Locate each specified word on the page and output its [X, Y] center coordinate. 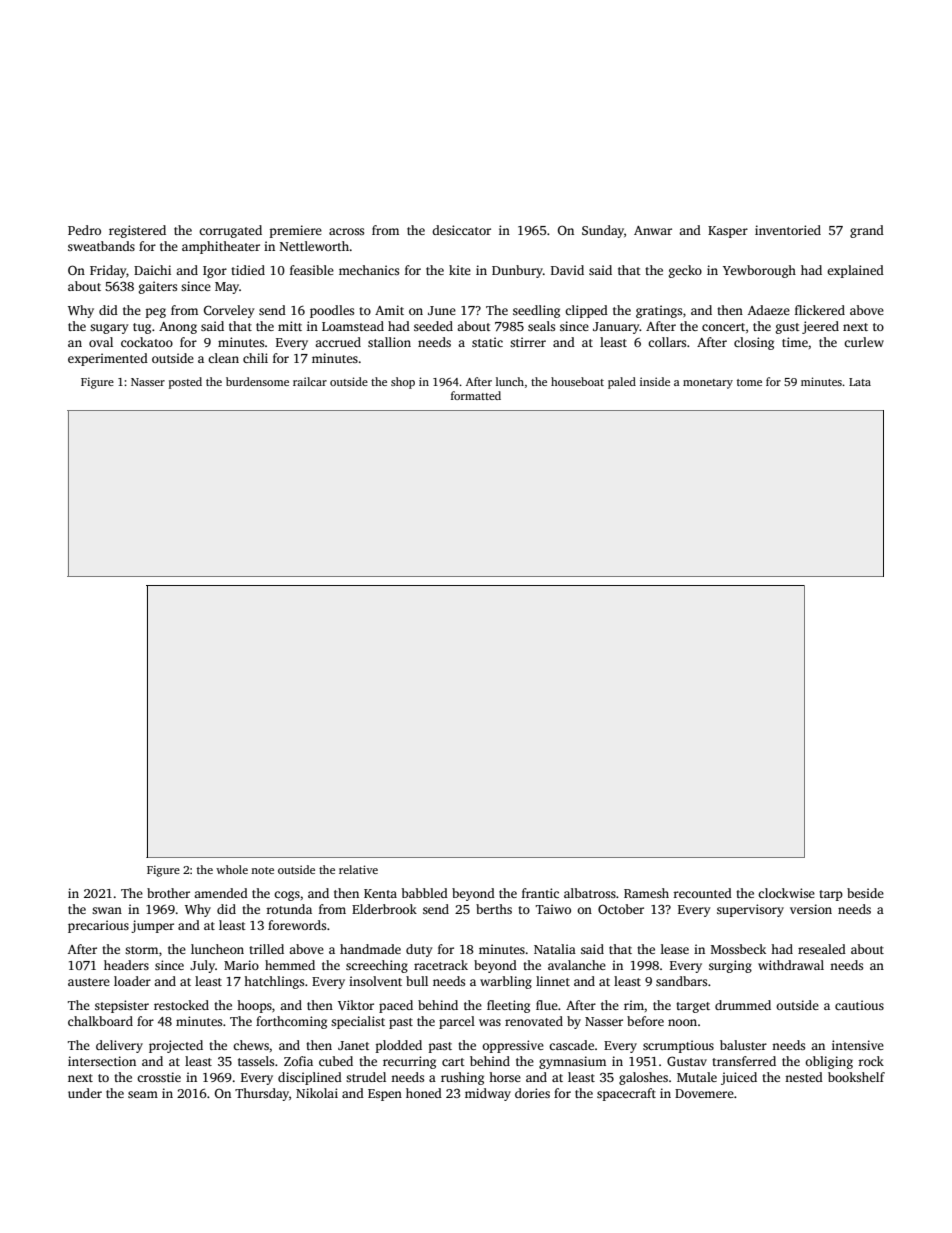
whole [232, 869]
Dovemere [704, 1093]
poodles [332, 311]
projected [176, 1046]
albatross [590, 893]
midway [488, 1094]
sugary [109, 329]
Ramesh [646, 893]
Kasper [728, 232]
